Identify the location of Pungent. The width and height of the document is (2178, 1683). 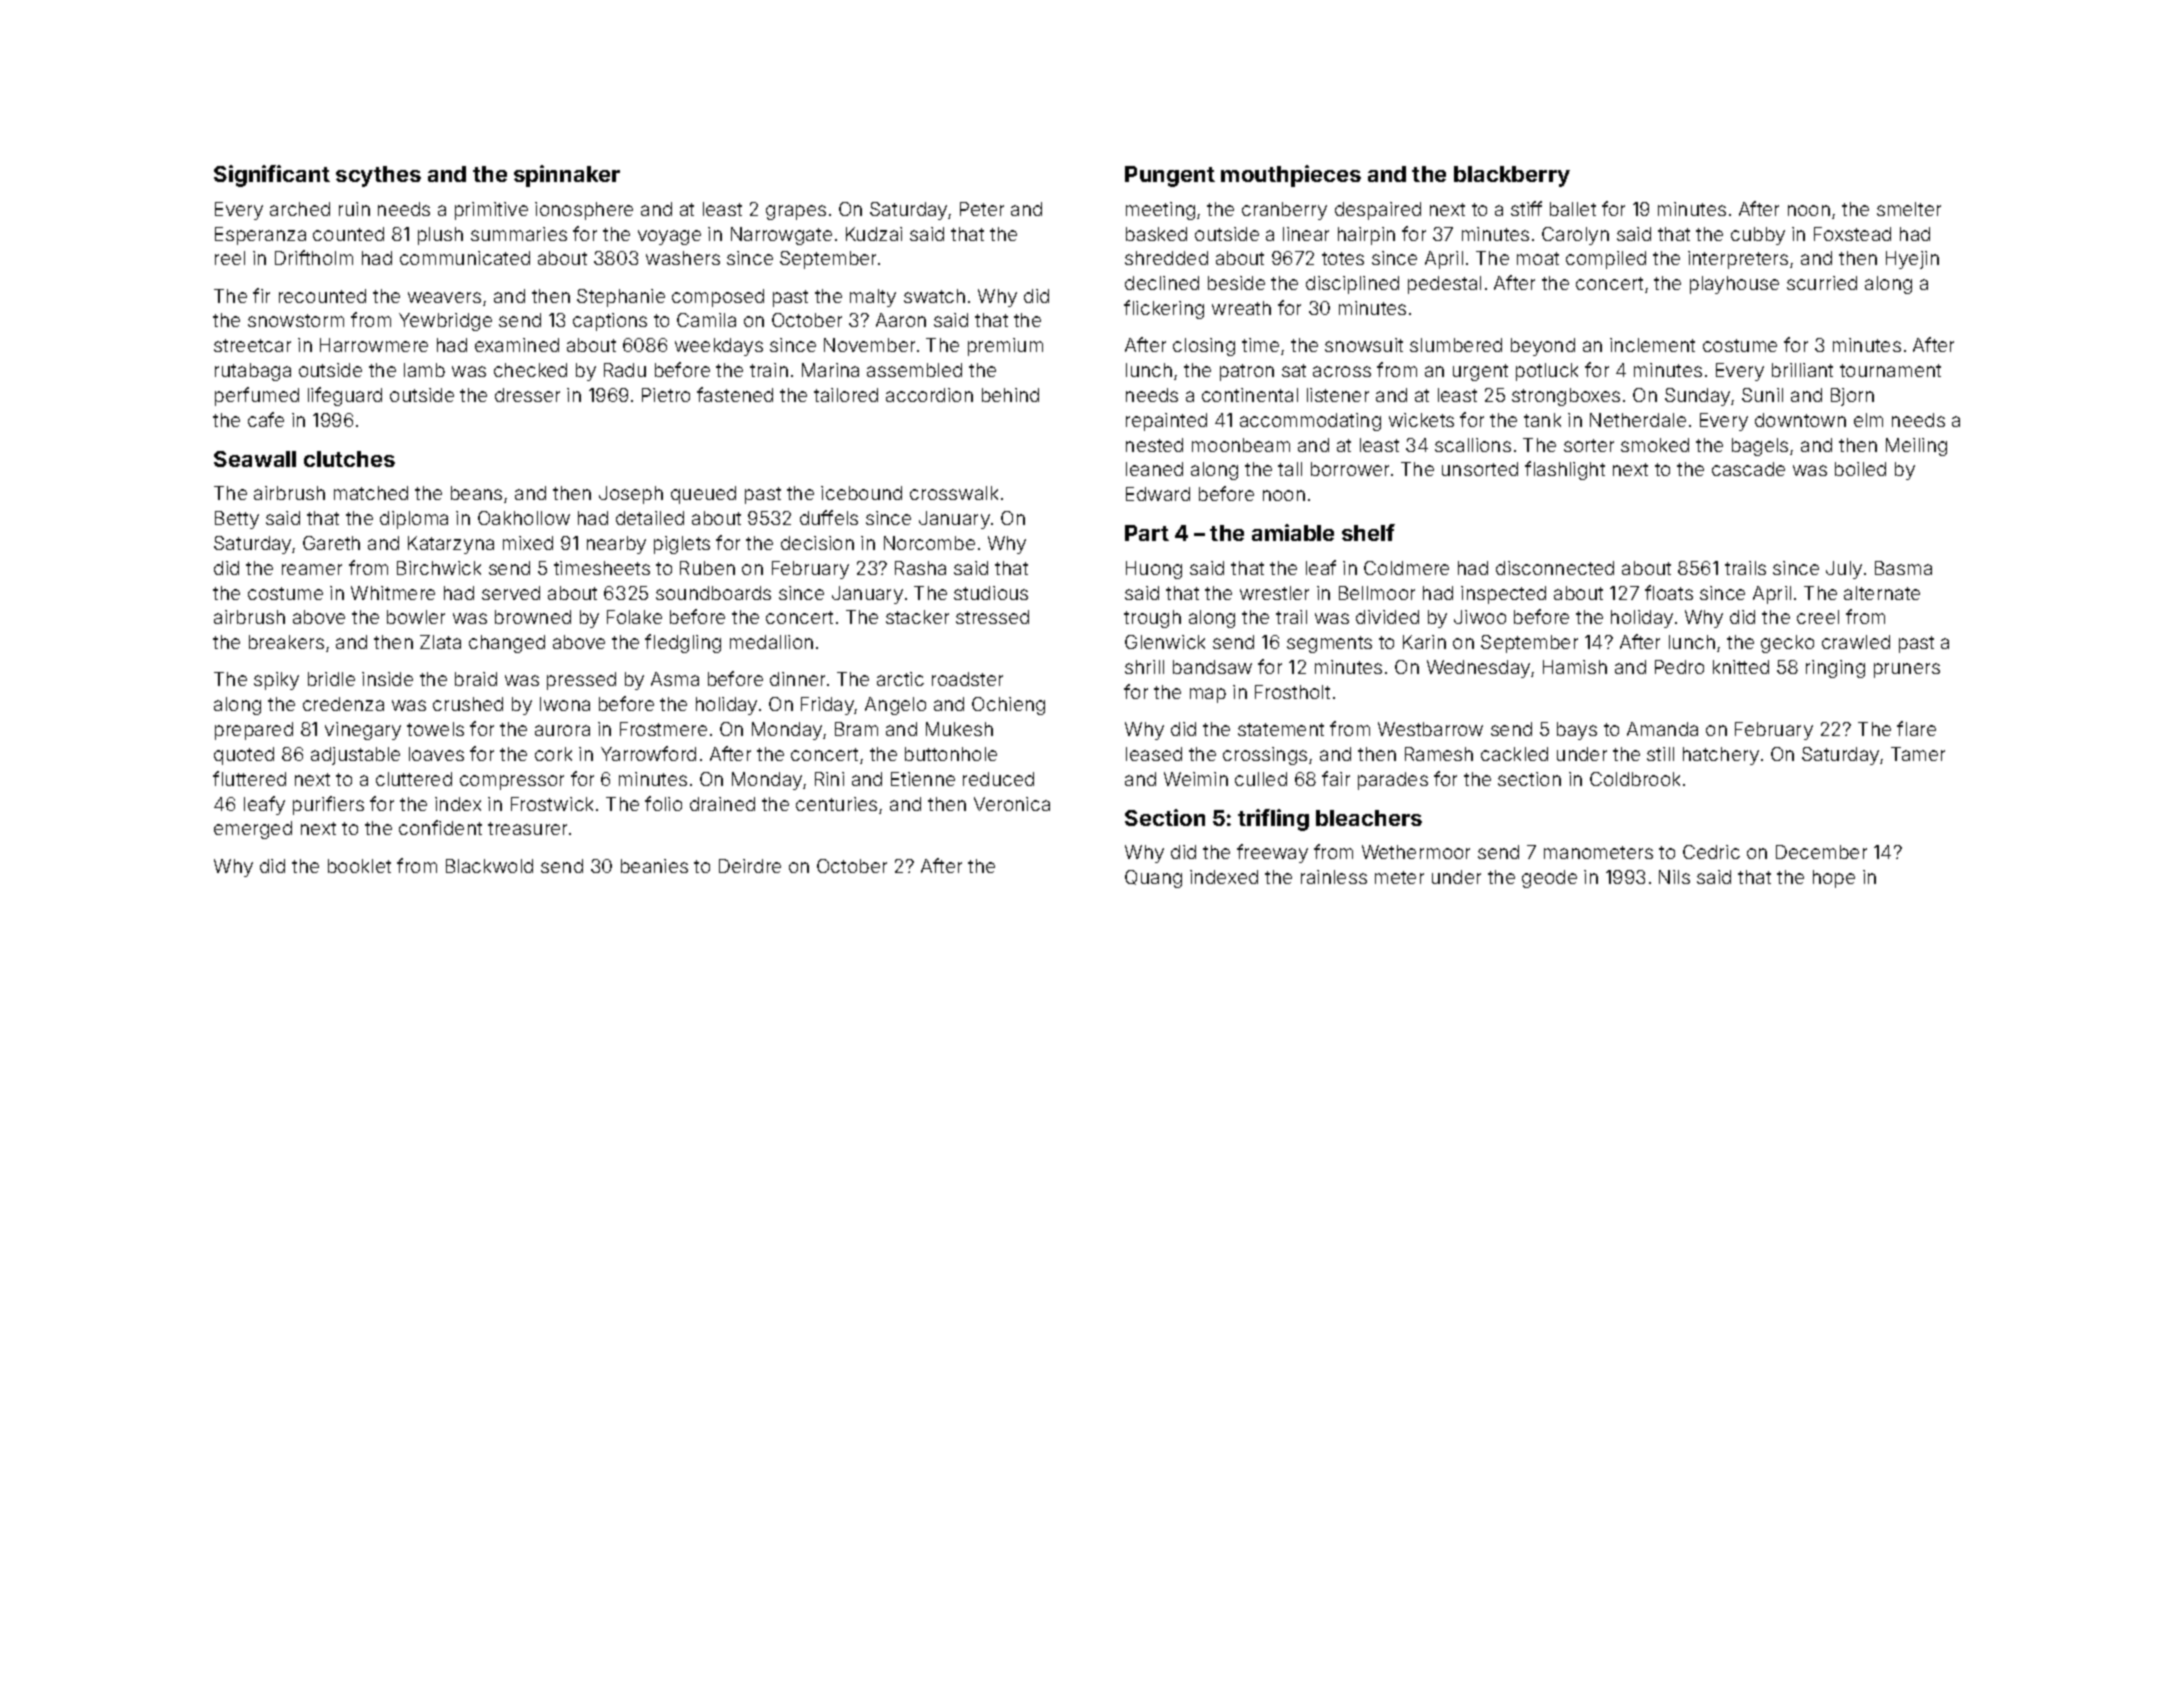
(1170, 176).
